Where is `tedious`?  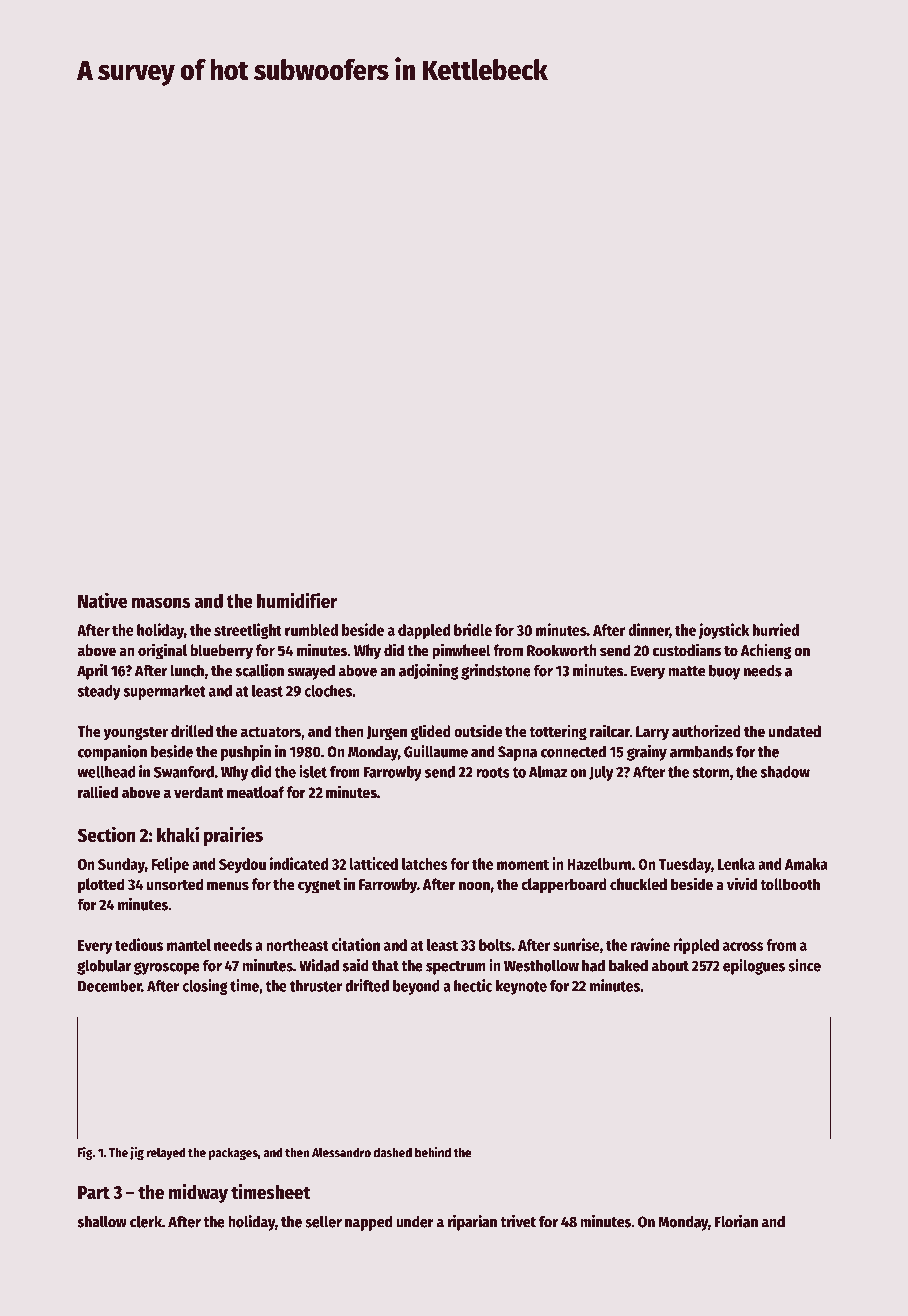
tedious is located at coordinates (139, 944).
